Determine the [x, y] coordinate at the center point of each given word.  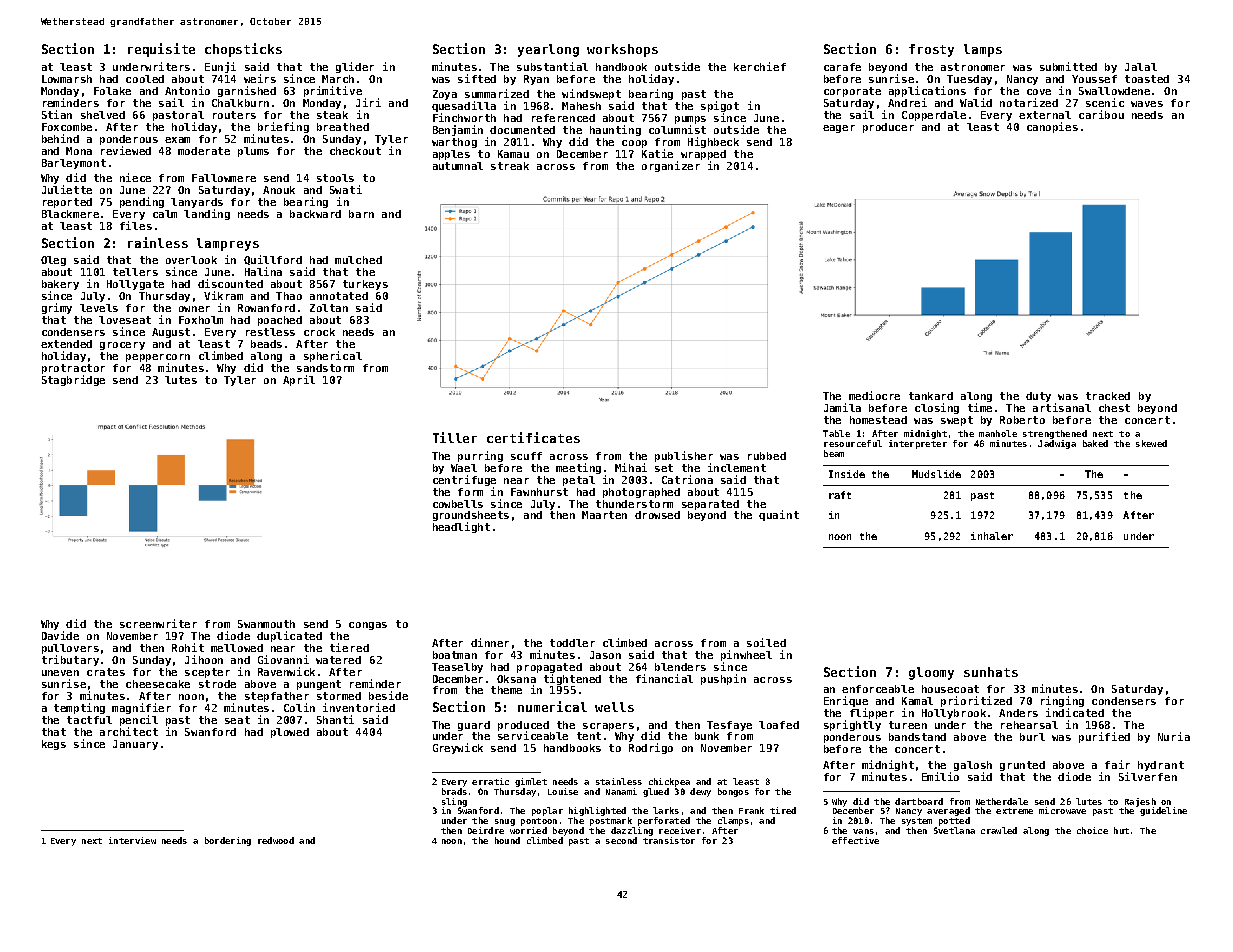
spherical [333, 356]
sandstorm [325, 368]
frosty [931, 50]
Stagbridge [73, 380]
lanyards [197, 203]
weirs [260, 78]
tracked [1108, 396]
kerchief [760, 66]
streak [510, 166]
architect [129, 731]
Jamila [842, 407]
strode [217, 684]
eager [839, 129]
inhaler [992, 536]
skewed [1151, 443]
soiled [766, 642]
